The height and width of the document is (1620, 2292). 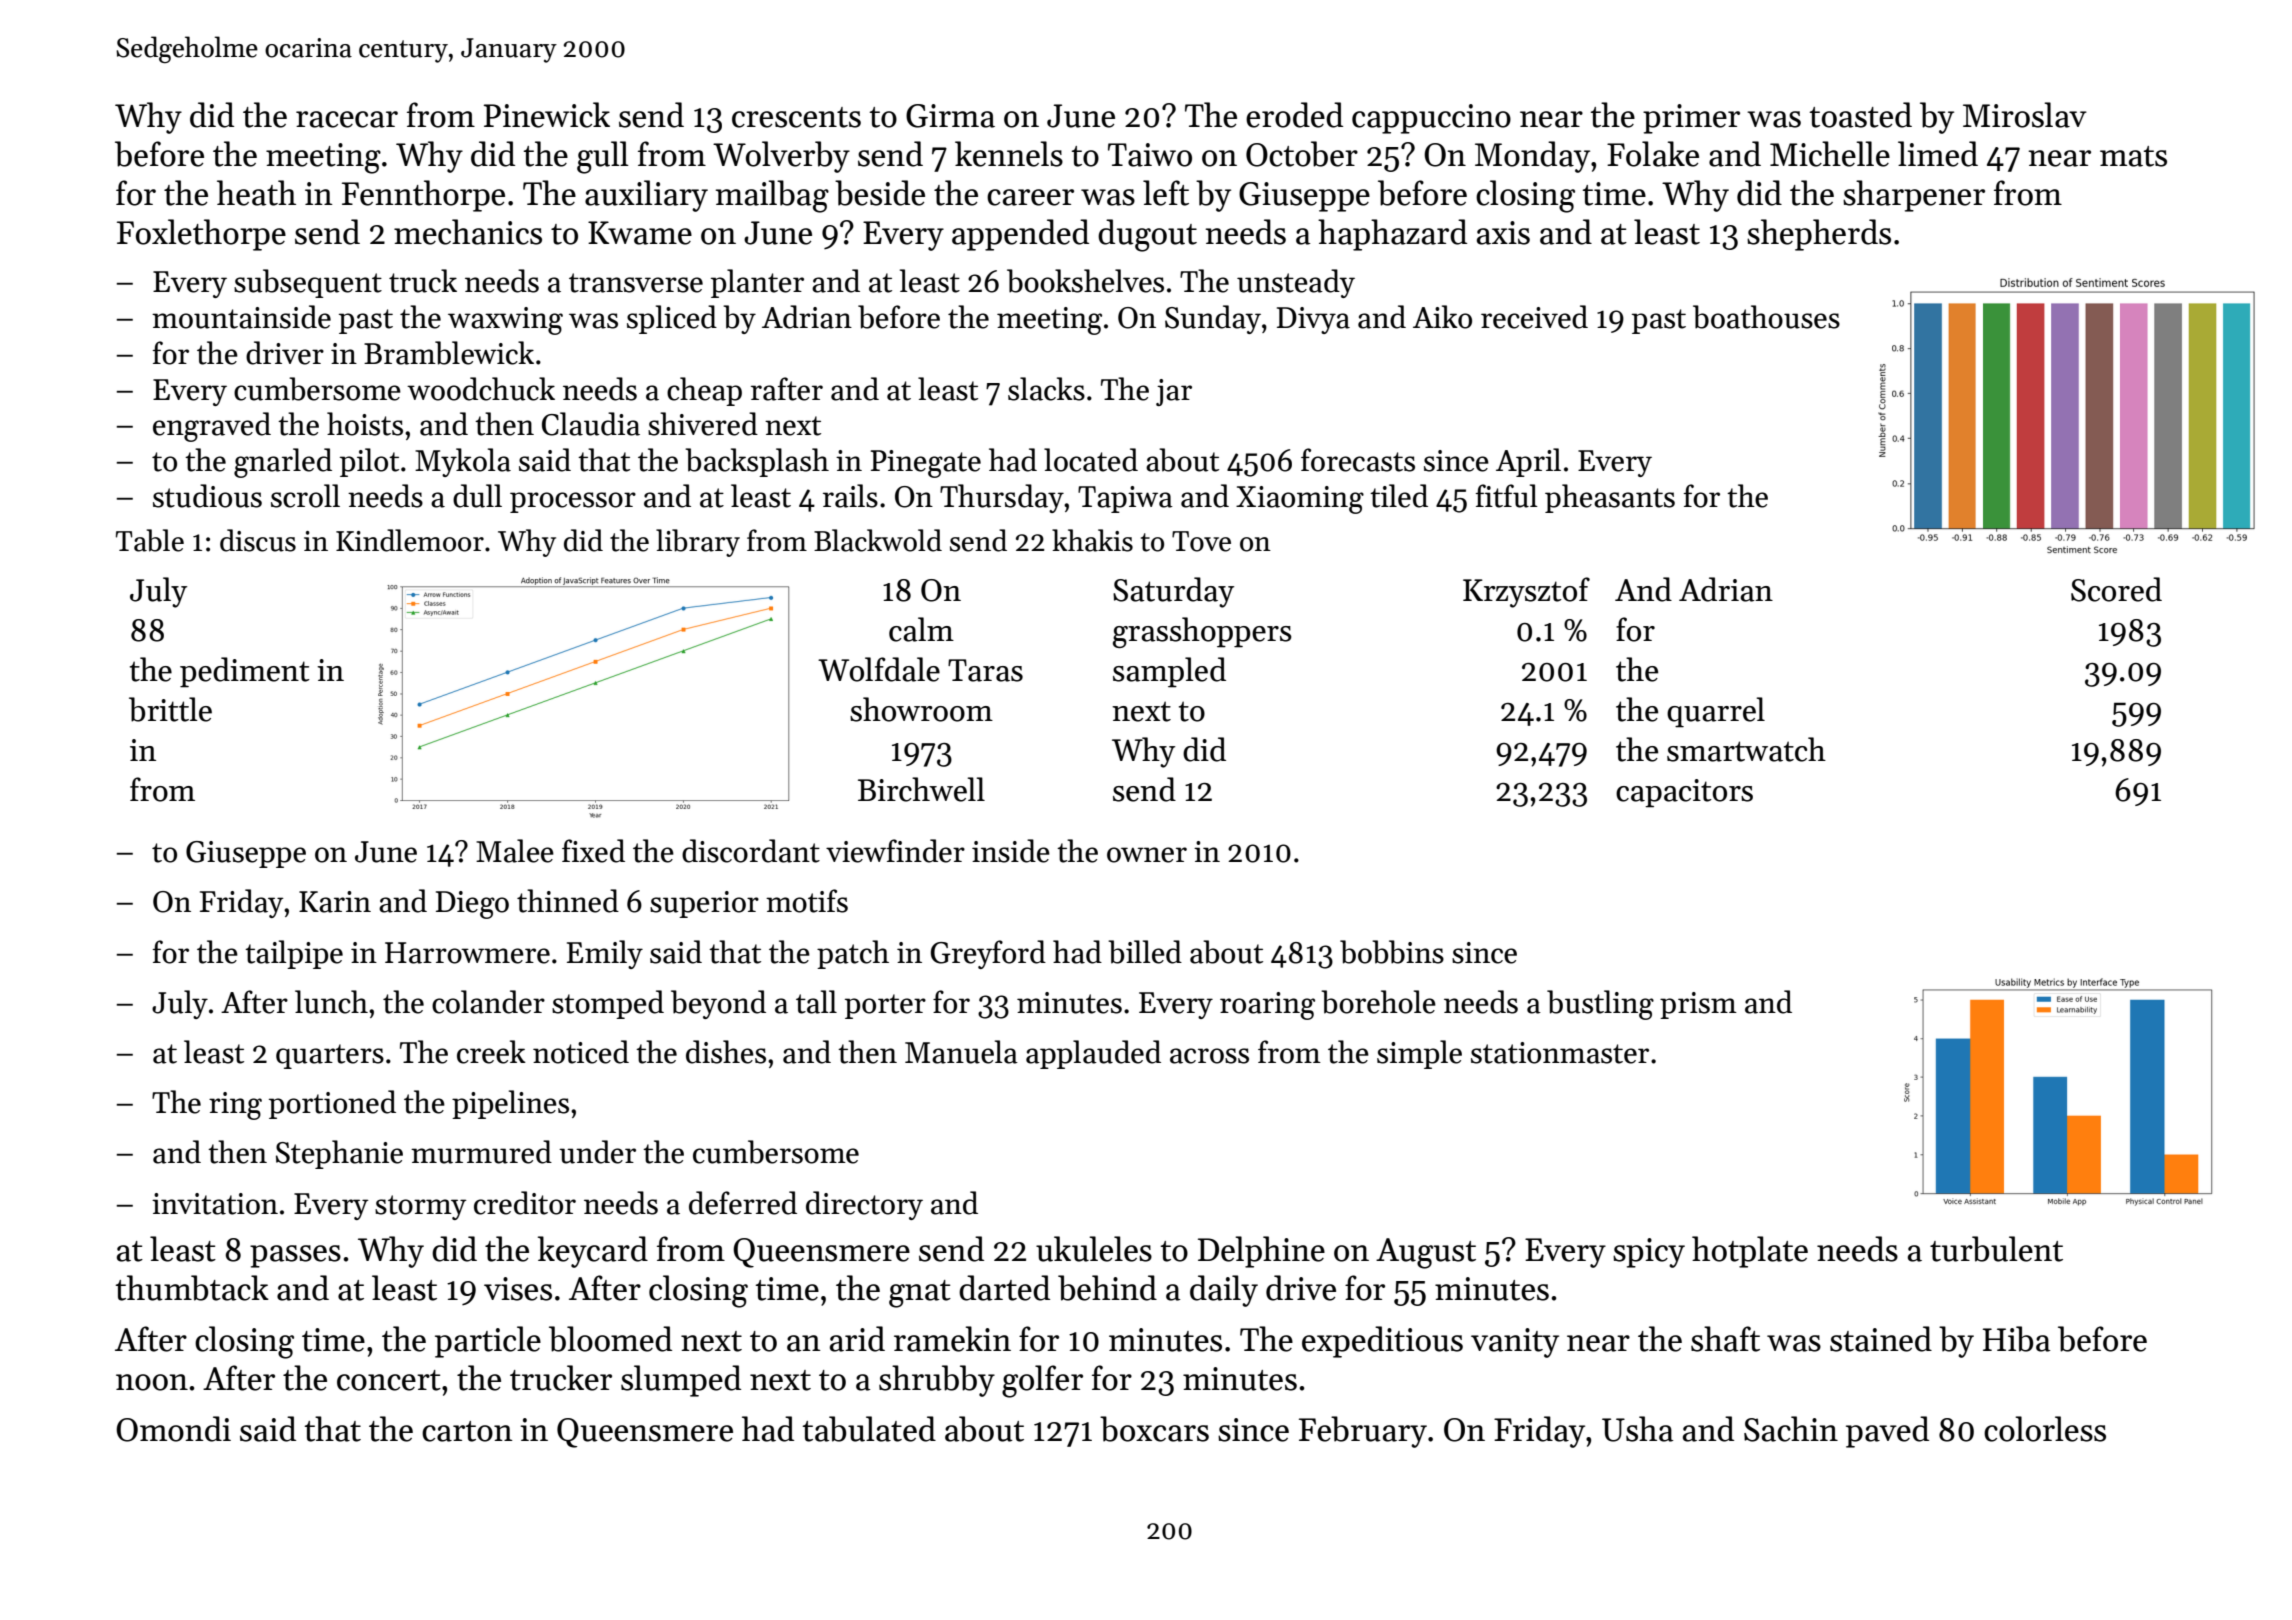 I want to click on eroded, so click(x=1294, y=115).
